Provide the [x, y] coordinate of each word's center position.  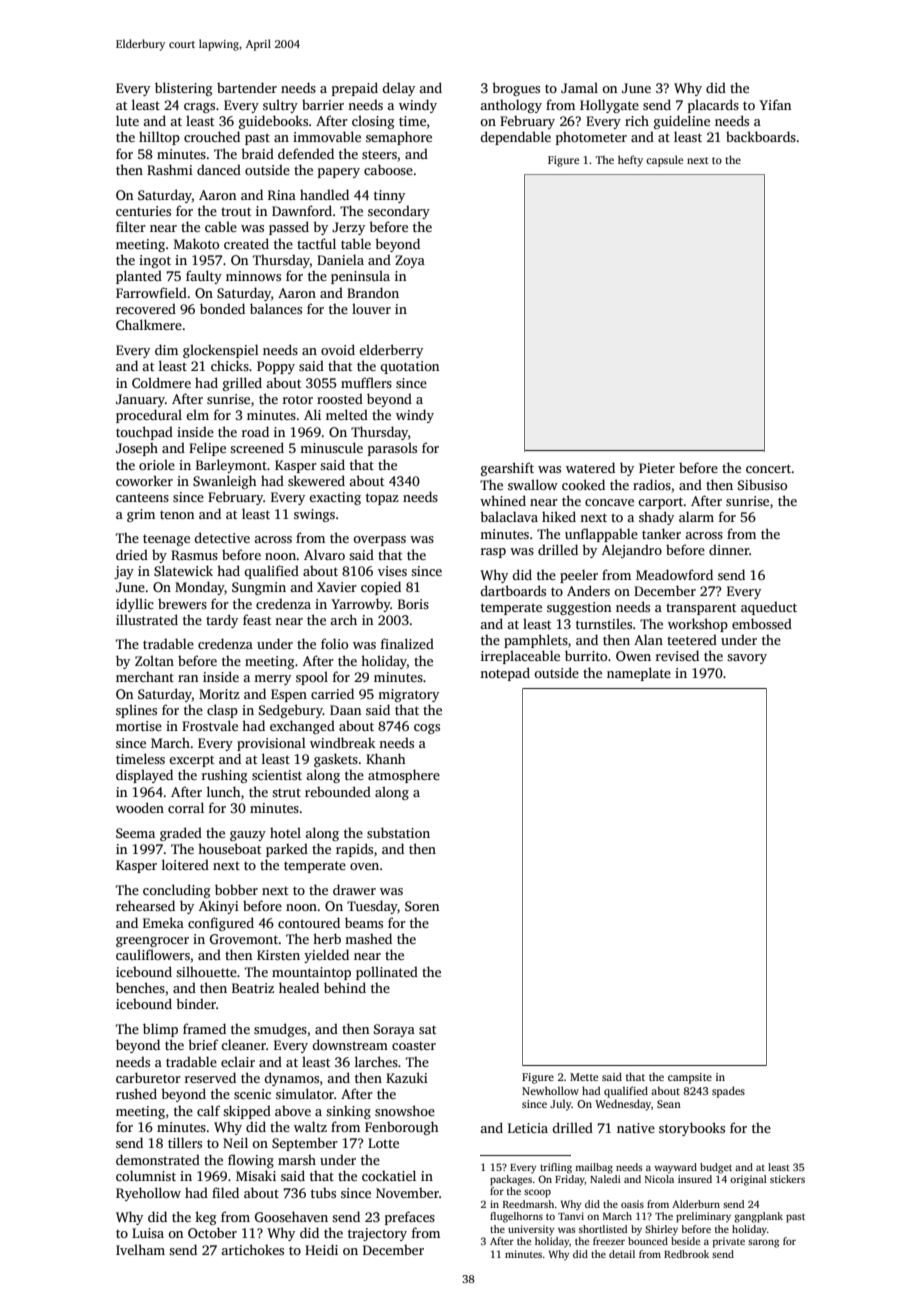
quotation [409, 367]
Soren [422, 906]
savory [747, 659]
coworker [144, 480]
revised [677, 655]
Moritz [219, 694]
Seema [135, 833]
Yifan [775, 104]
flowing [251, 1161]
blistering [184, 89]
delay [398, 89]
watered [590, 467]
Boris [413, 604]
